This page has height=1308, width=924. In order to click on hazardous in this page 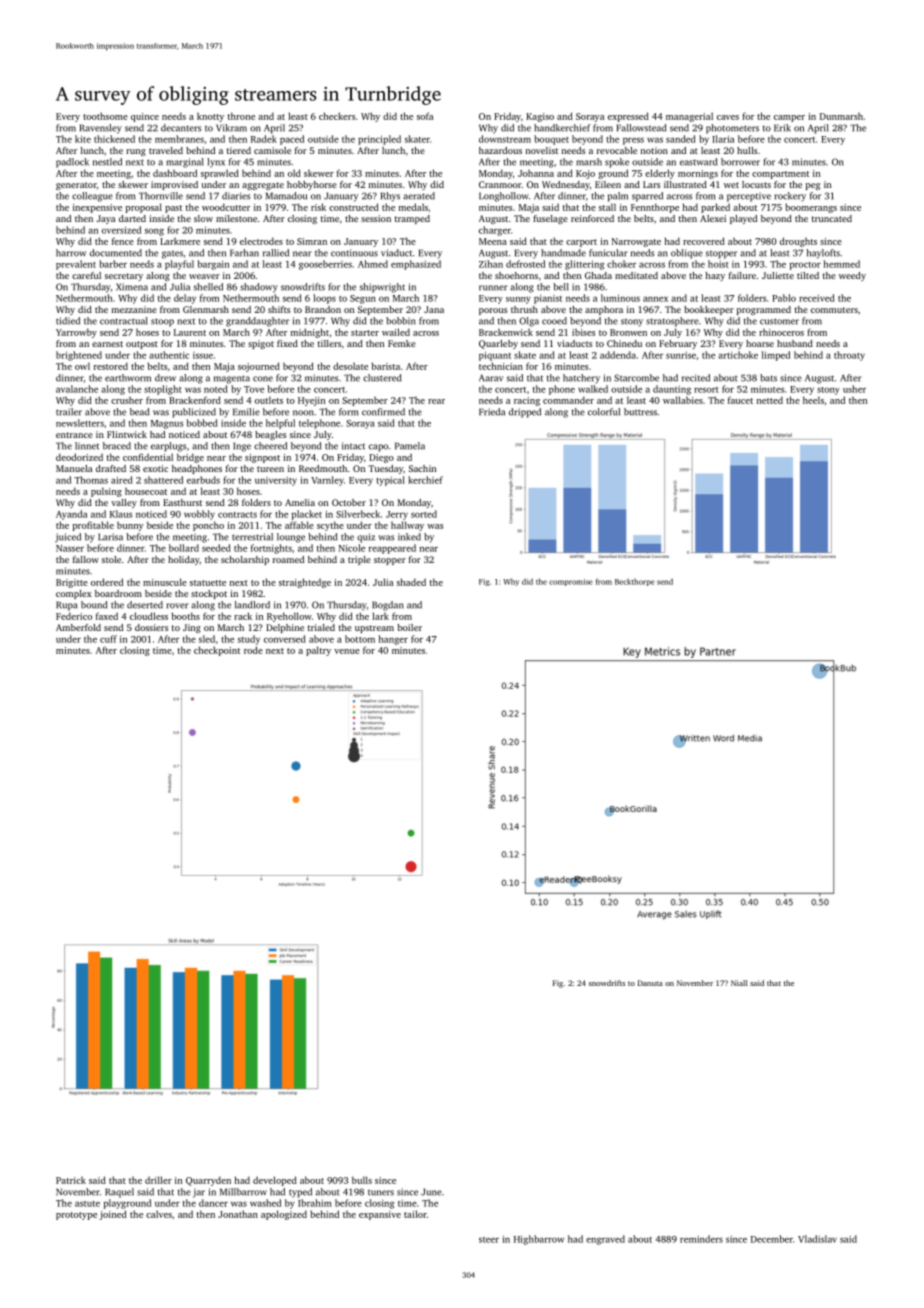, I will do `click(500, 150)`.
